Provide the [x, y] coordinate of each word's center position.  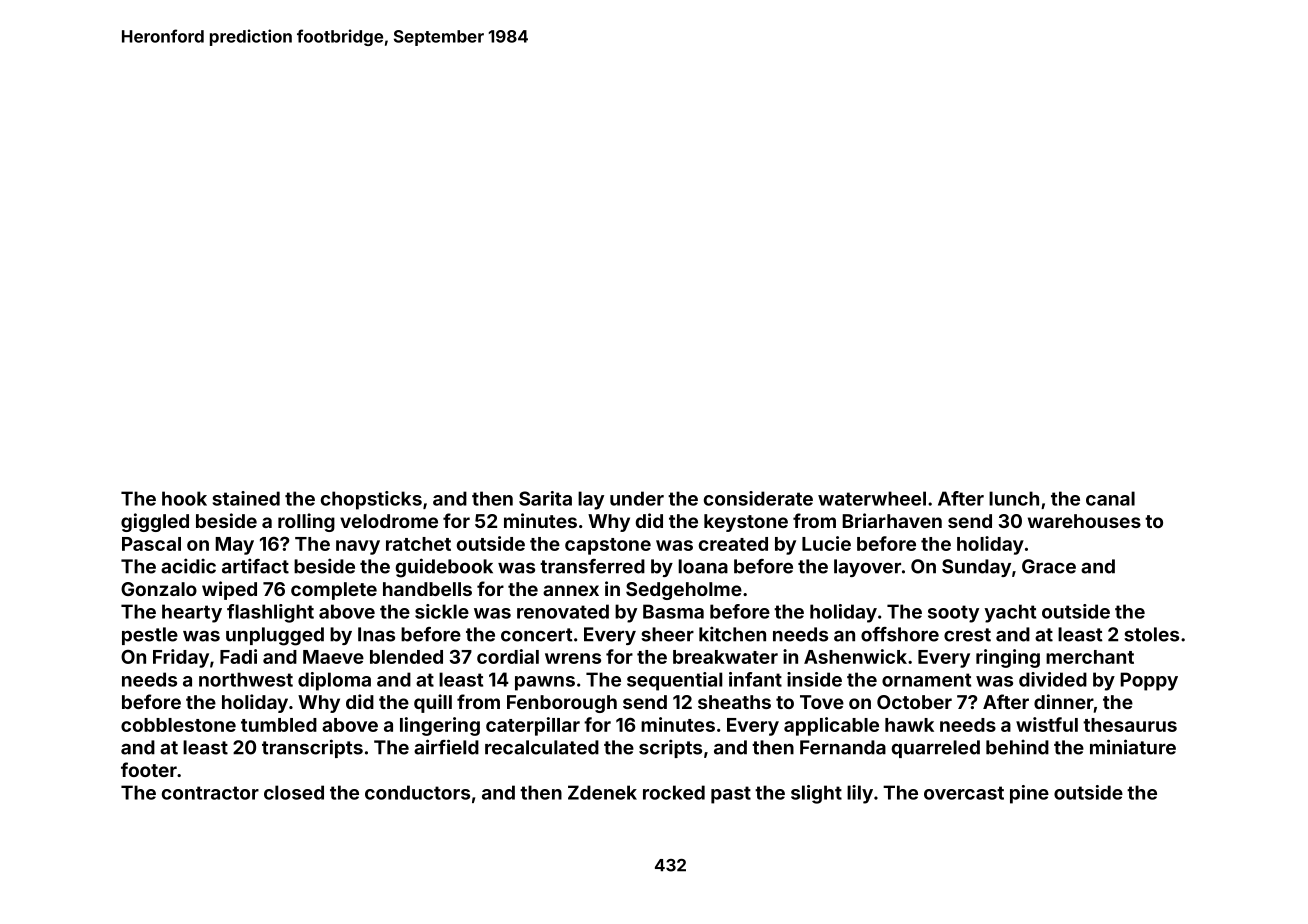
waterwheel [872, 498]
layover [867, 568]
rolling [306, 522]
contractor [210, 793]
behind [1017, 747]
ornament [926, 680]
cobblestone [178, 725]
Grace [1049, 566]
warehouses [1084, 521]
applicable [831, 726]
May [234, 546]
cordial [508, 656]
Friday [181, 658]
